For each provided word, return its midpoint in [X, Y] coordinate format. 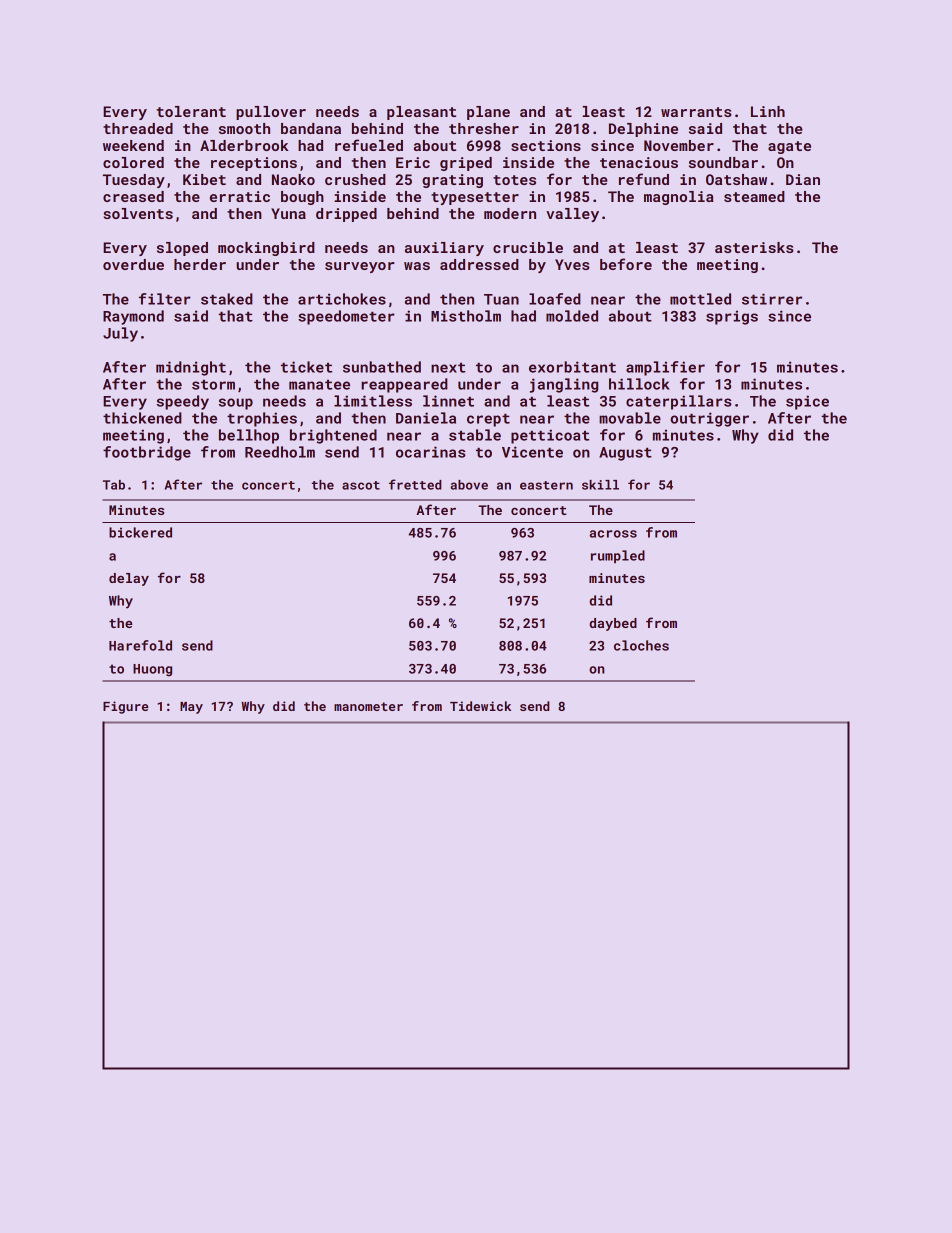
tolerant [191, 111]
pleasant [421, 113]
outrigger [709, 419]
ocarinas [431, 452]
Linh [768, 111]
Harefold [140, 645]
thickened [142, 418]
